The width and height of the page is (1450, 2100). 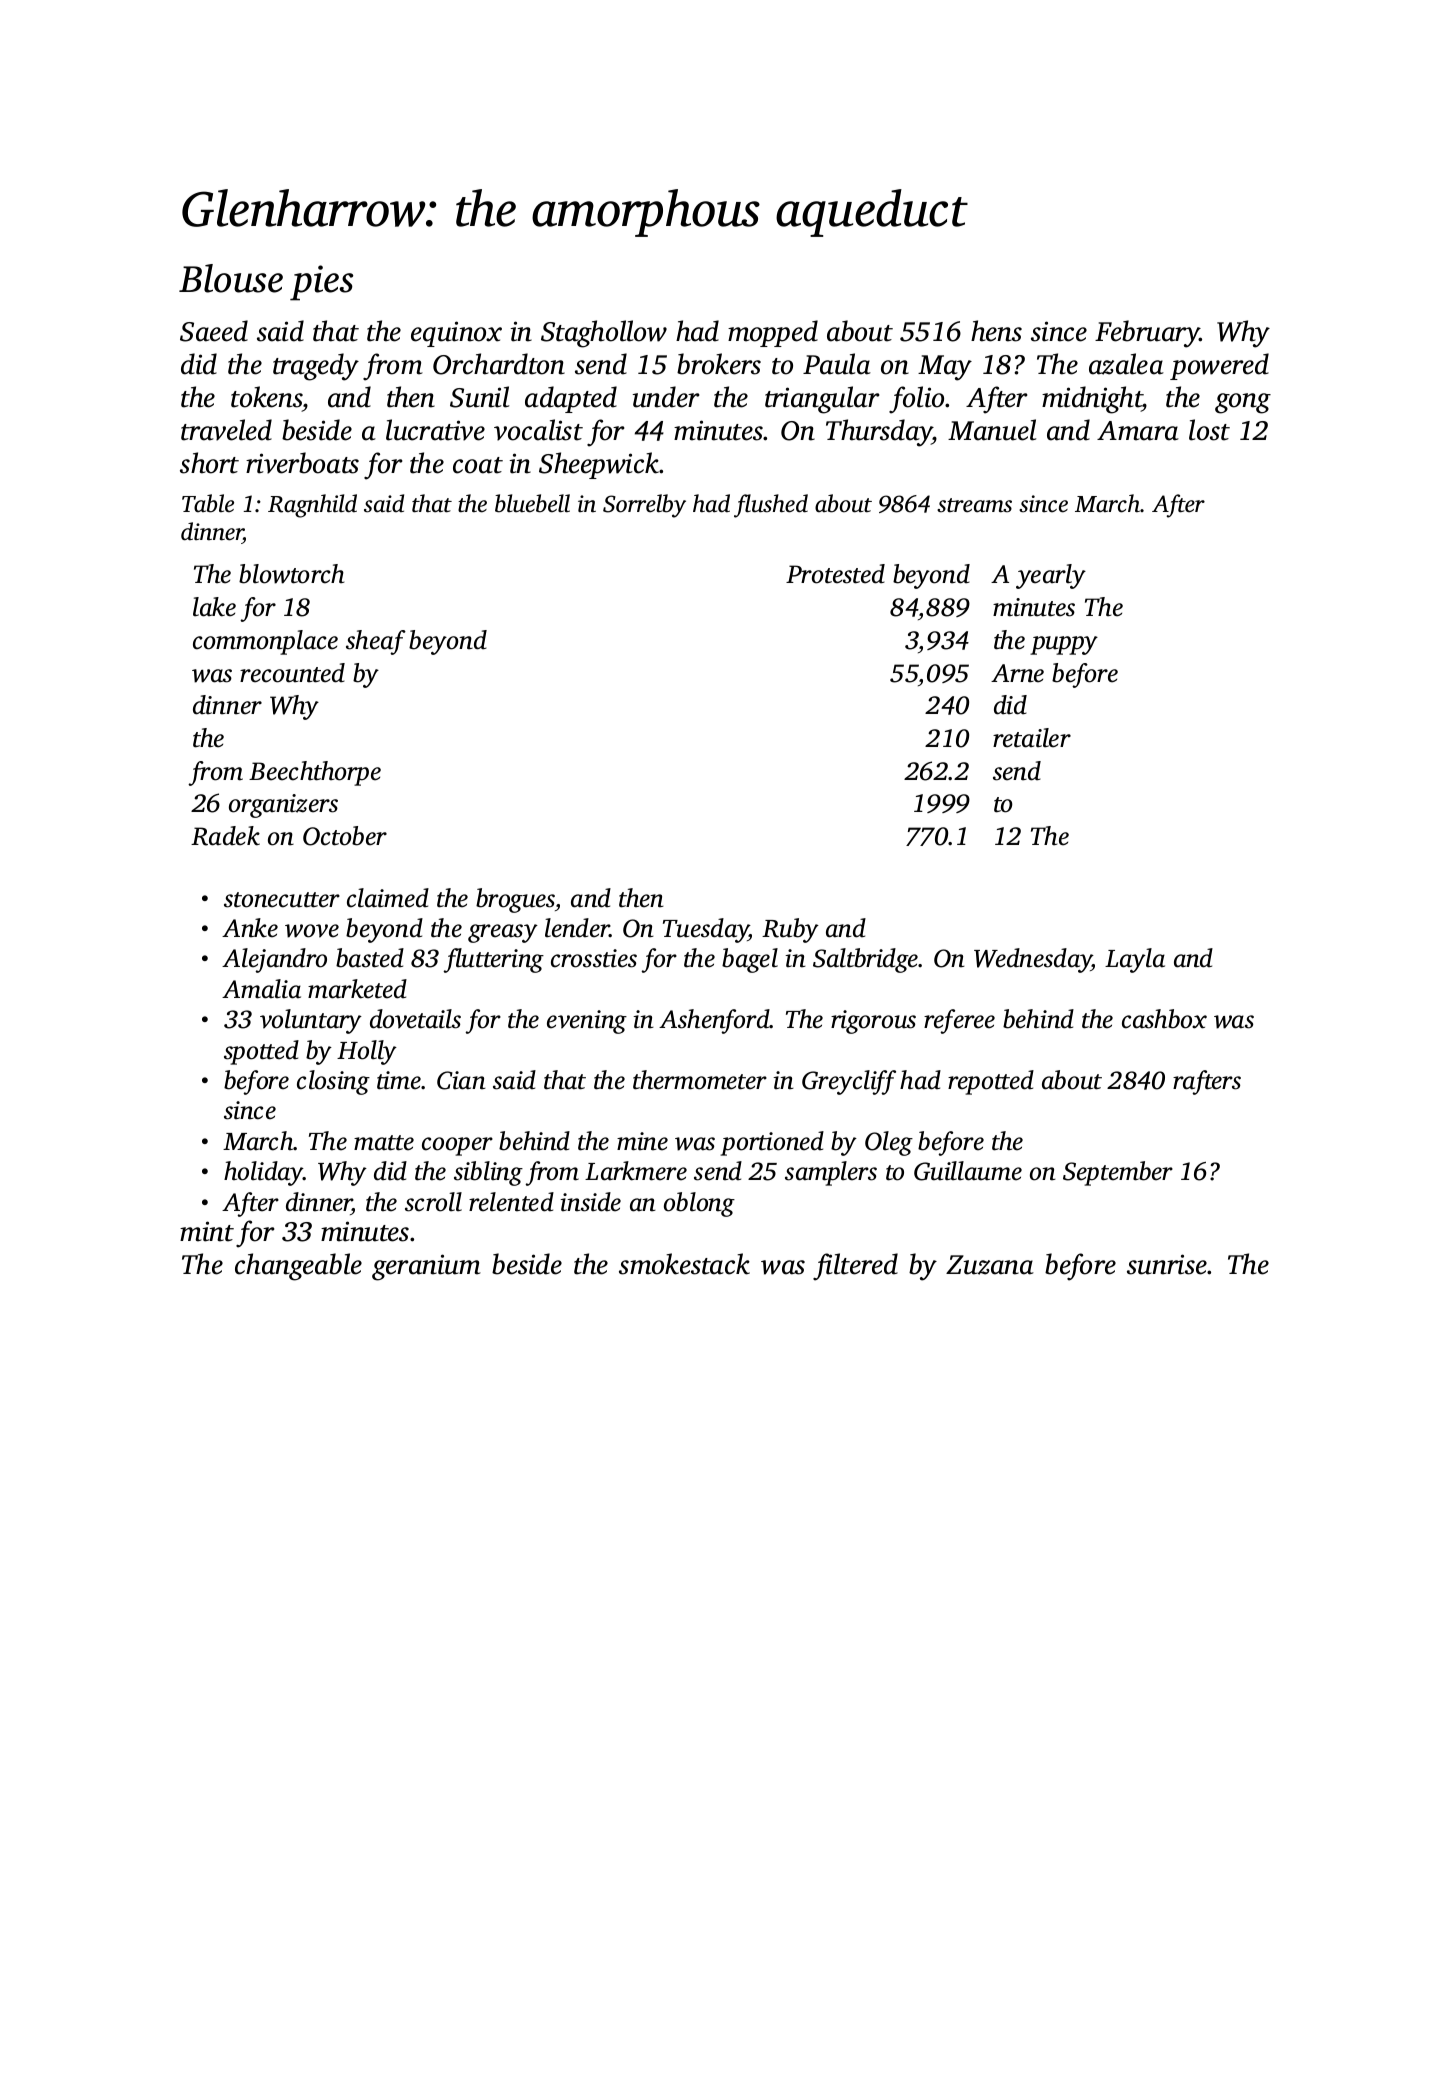 What do you see at coordinates (916, 400) in the page?
I see `folio` at bounding box center [916, 400].
